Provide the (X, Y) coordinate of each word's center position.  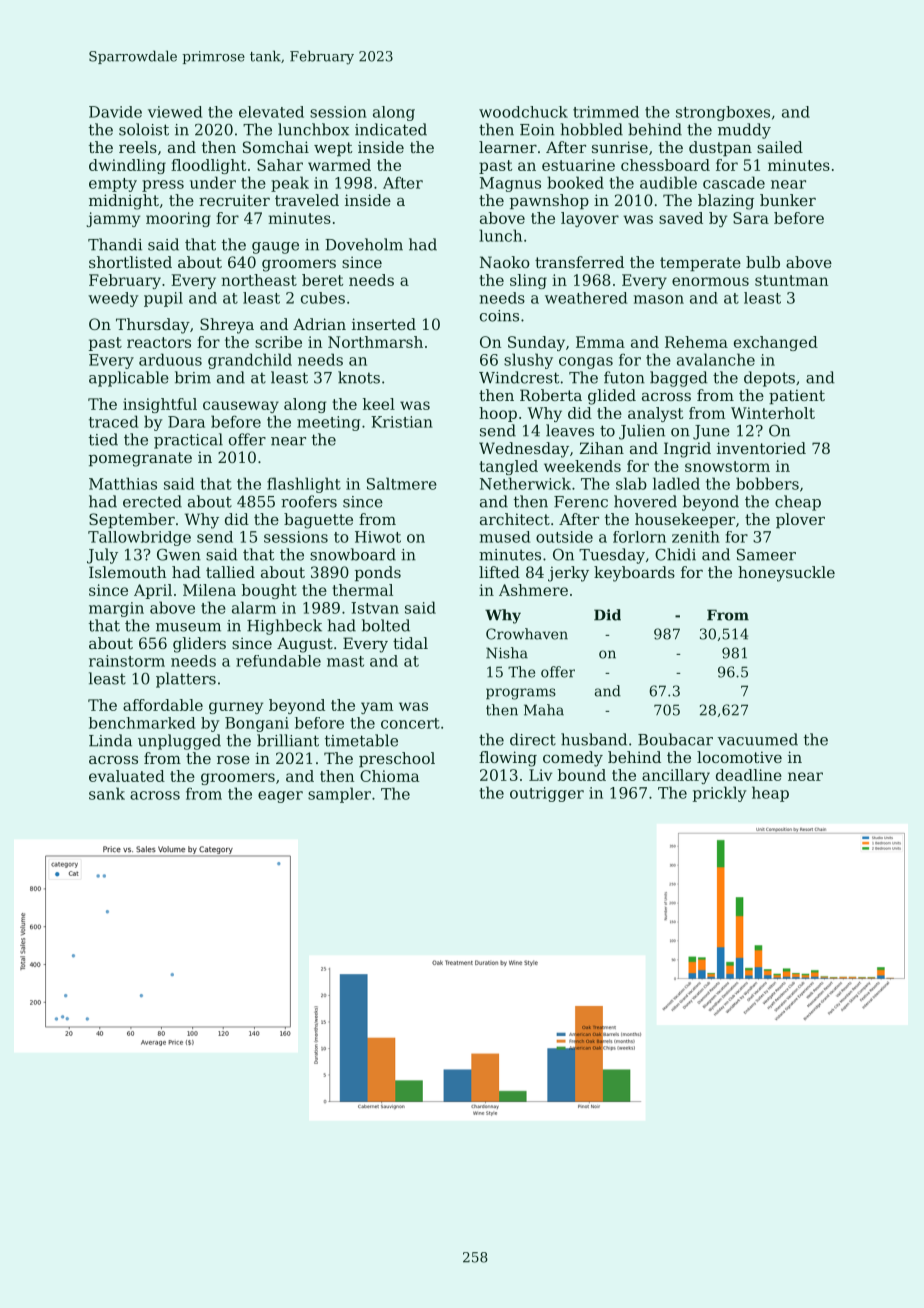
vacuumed (758, 739)
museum (188, 627)
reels (138, 147)
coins (499, 316)
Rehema (696, 342)
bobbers (767, 483)
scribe (278, 342)
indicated (391, 129)
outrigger (547, 794)
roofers (309, 501)
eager (280, 797)
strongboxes (723, 113)
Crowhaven (527, 634)
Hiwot (378, 537)
